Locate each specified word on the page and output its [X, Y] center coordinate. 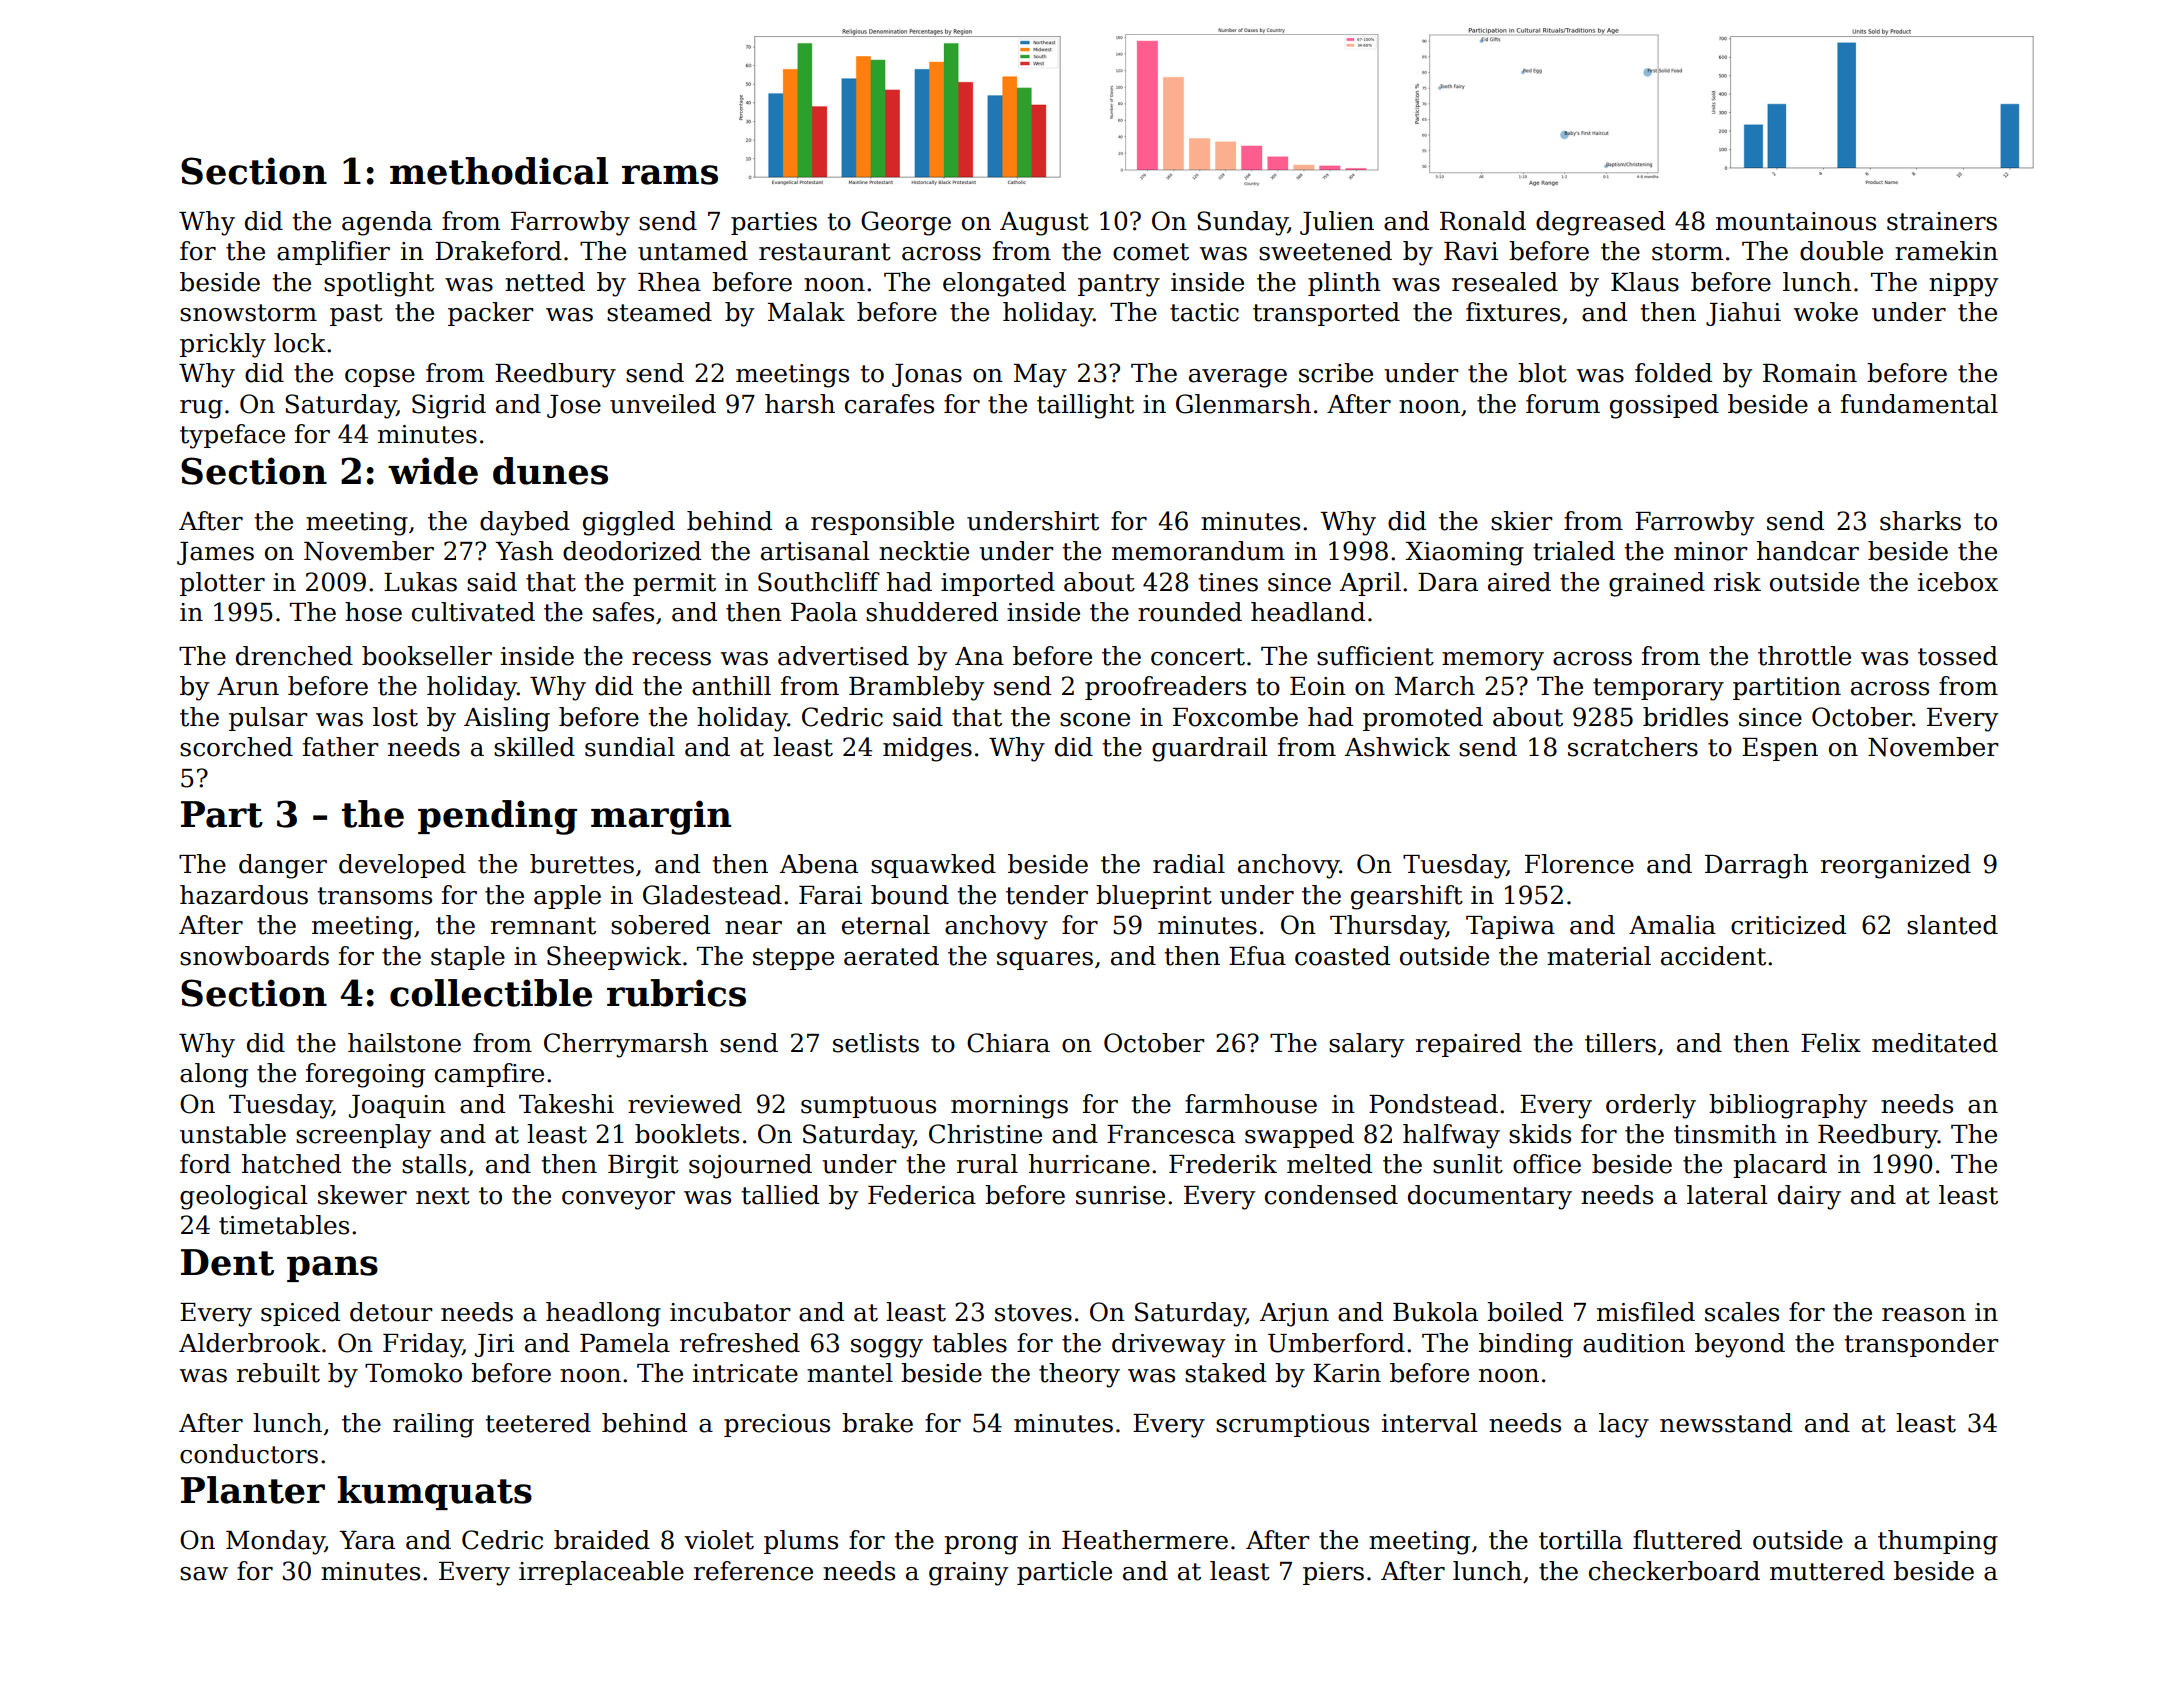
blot [1542, 373]
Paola [824, 612]
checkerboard [1674, 1571]
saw [204, 1574]
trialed [1574, 551]
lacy [1624, 1425]
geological [244, 1197]
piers [1333, 1573]
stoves [1033, 1313]
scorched [236, 747]
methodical [499, 171]
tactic [1204, 312]
